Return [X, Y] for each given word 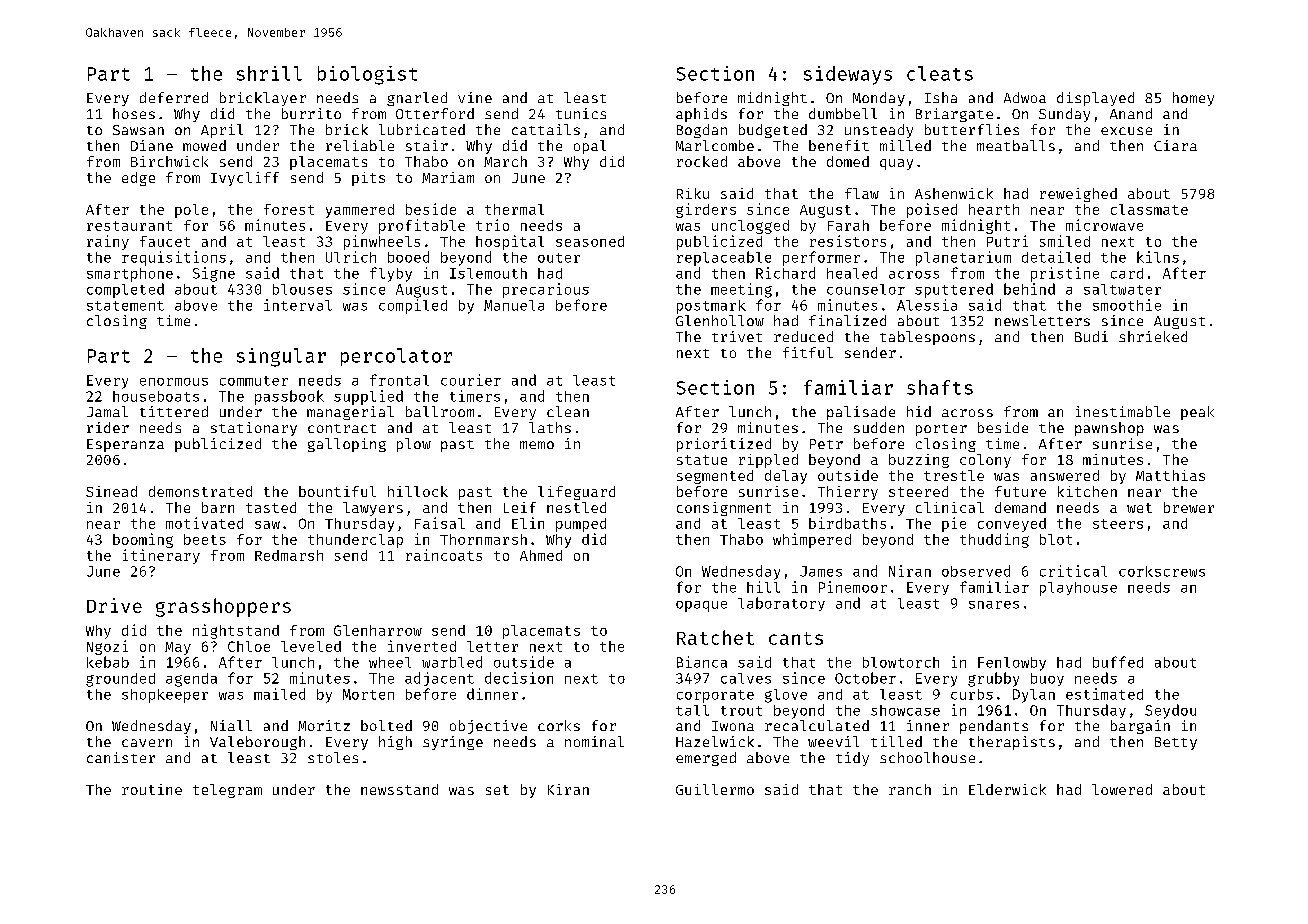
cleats [940, 73]
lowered [1122, 789]
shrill [269, 73]
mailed [279, 694]
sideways [848, 75]
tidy [852, 759]
